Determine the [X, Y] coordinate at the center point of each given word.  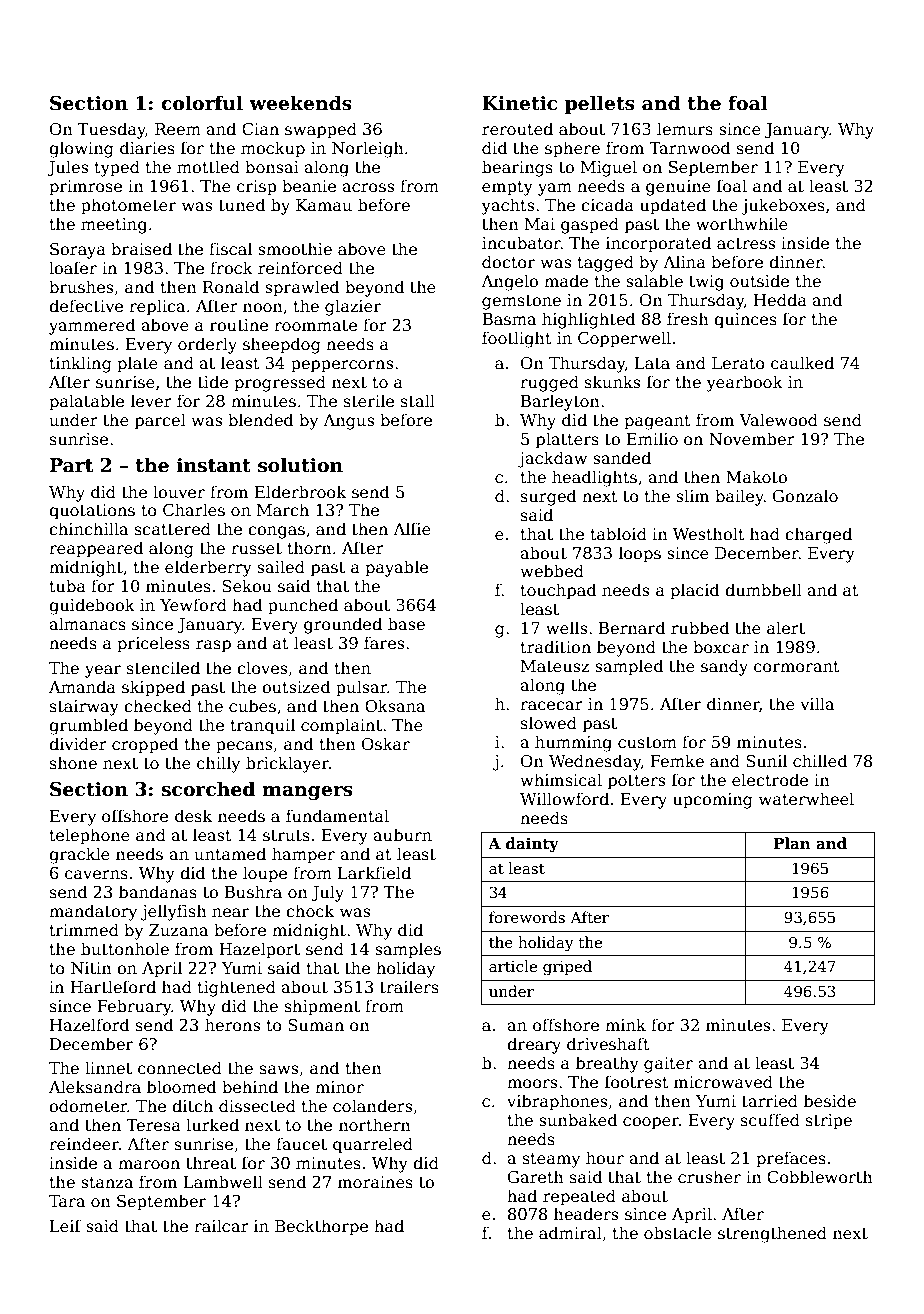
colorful [202, 103]
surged [548, 497]
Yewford [193, 605]
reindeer [84, 1144]
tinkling [81, 364]
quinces [745, 321]
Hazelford [89, 1024]
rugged [549, 383]
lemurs [685, 128]
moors [532, 1083]
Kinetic [519, 103]
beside [830, 1101]
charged [818, 535]
